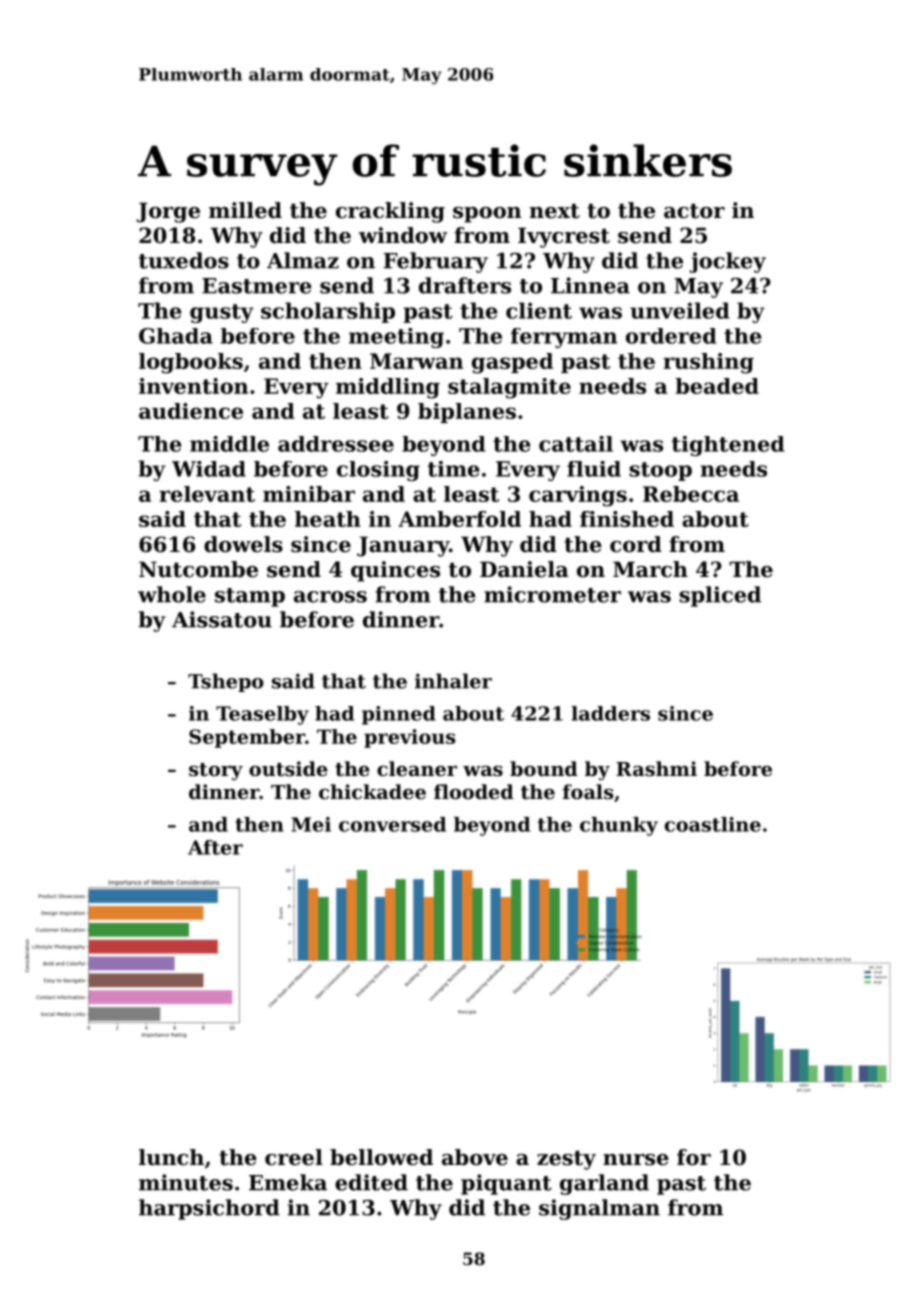 This document has height=1311, width=924. Describe the element at coordinates (656, 768) in the document. I see `Rashmi` at that location.
